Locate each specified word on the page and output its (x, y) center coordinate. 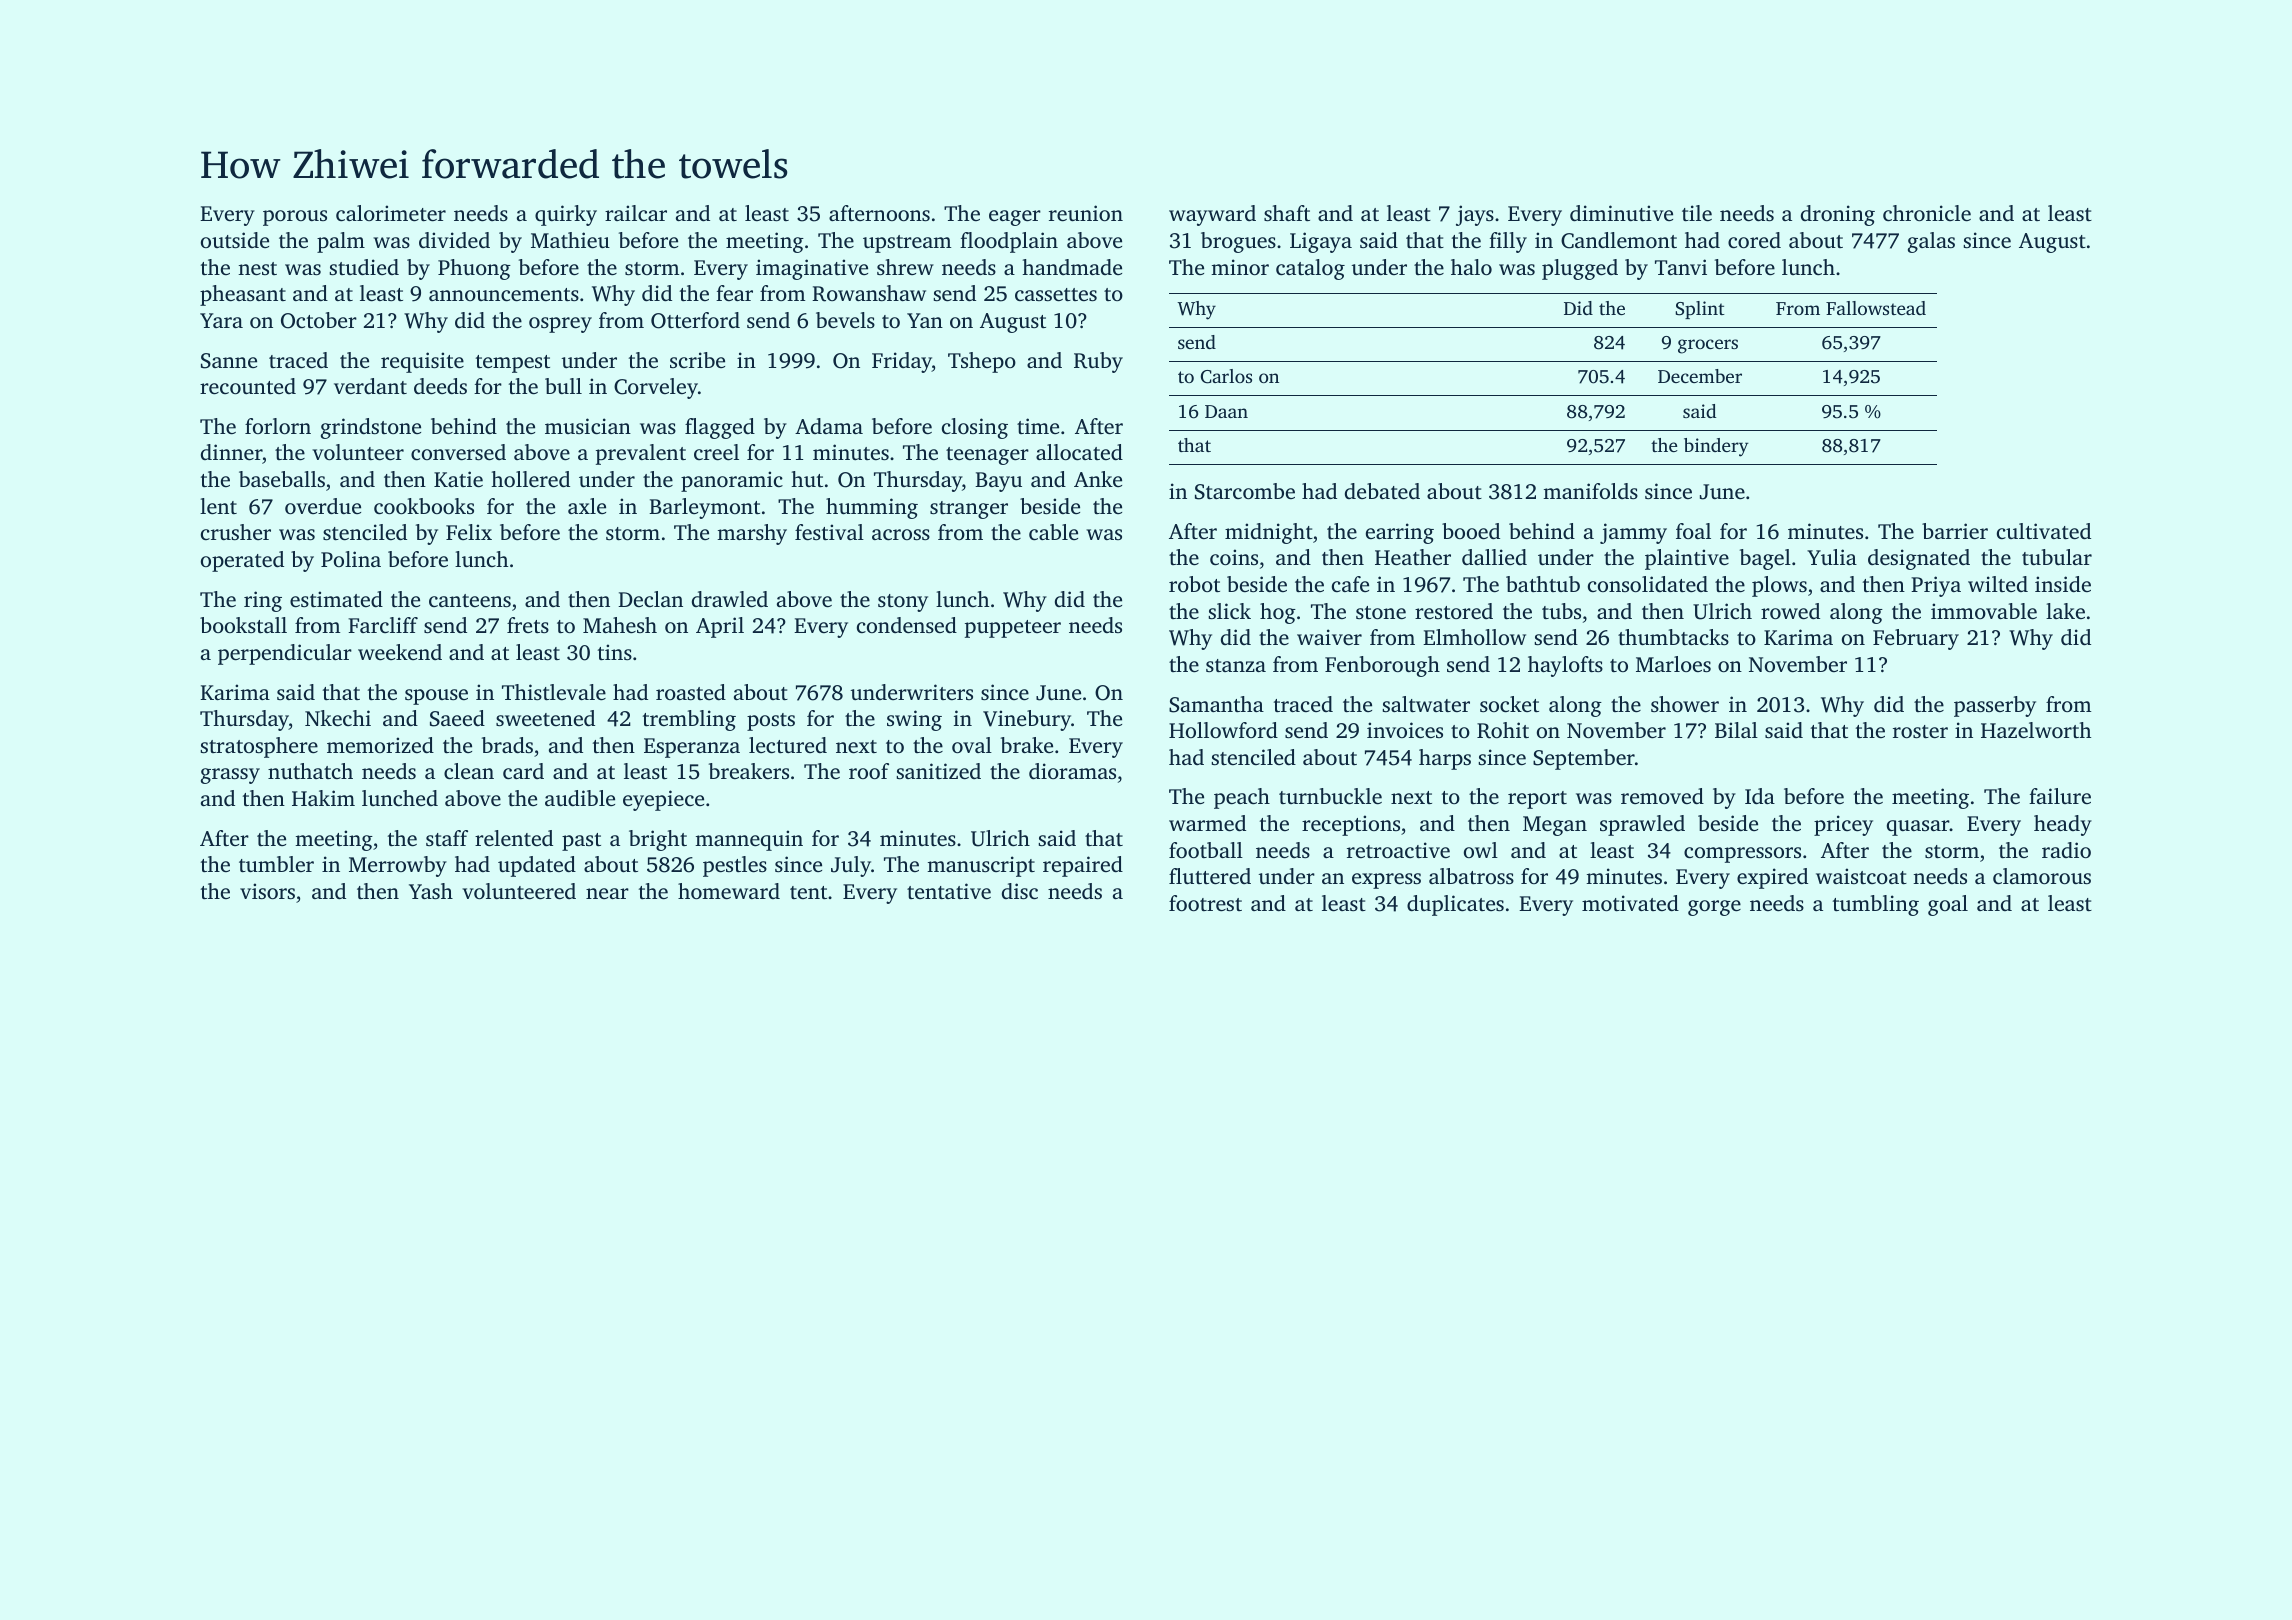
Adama (829, 426)
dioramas (1072, 771)
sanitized (938, 771)
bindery (1716, 447)
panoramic (732, 481)
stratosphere (259, 747)
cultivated (2044, 531)
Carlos (1226, 376)
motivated (1630, 903)
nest (257, 268)
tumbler (276, 864)
